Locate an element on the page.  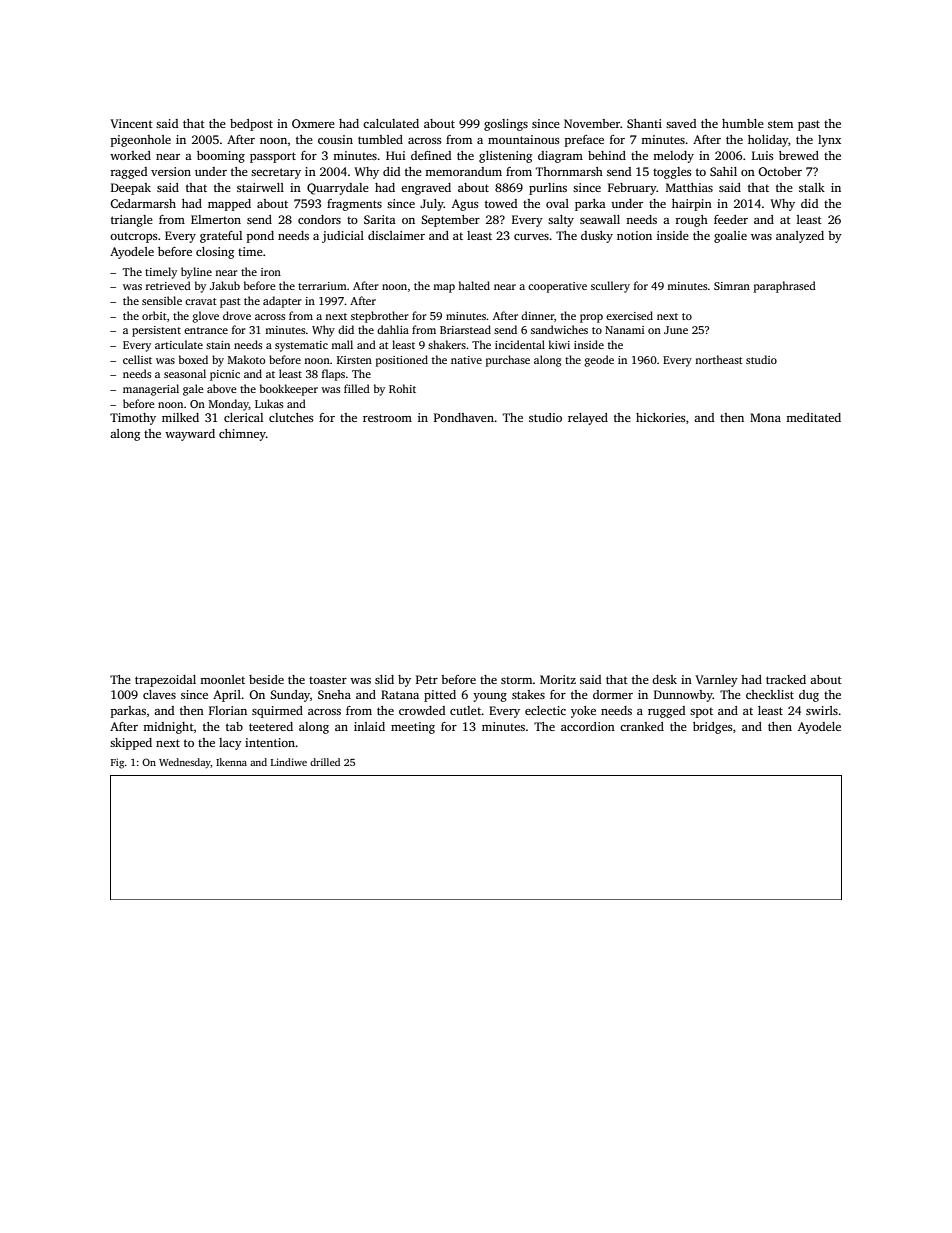
hickories is located at coordinates (661, 417).
